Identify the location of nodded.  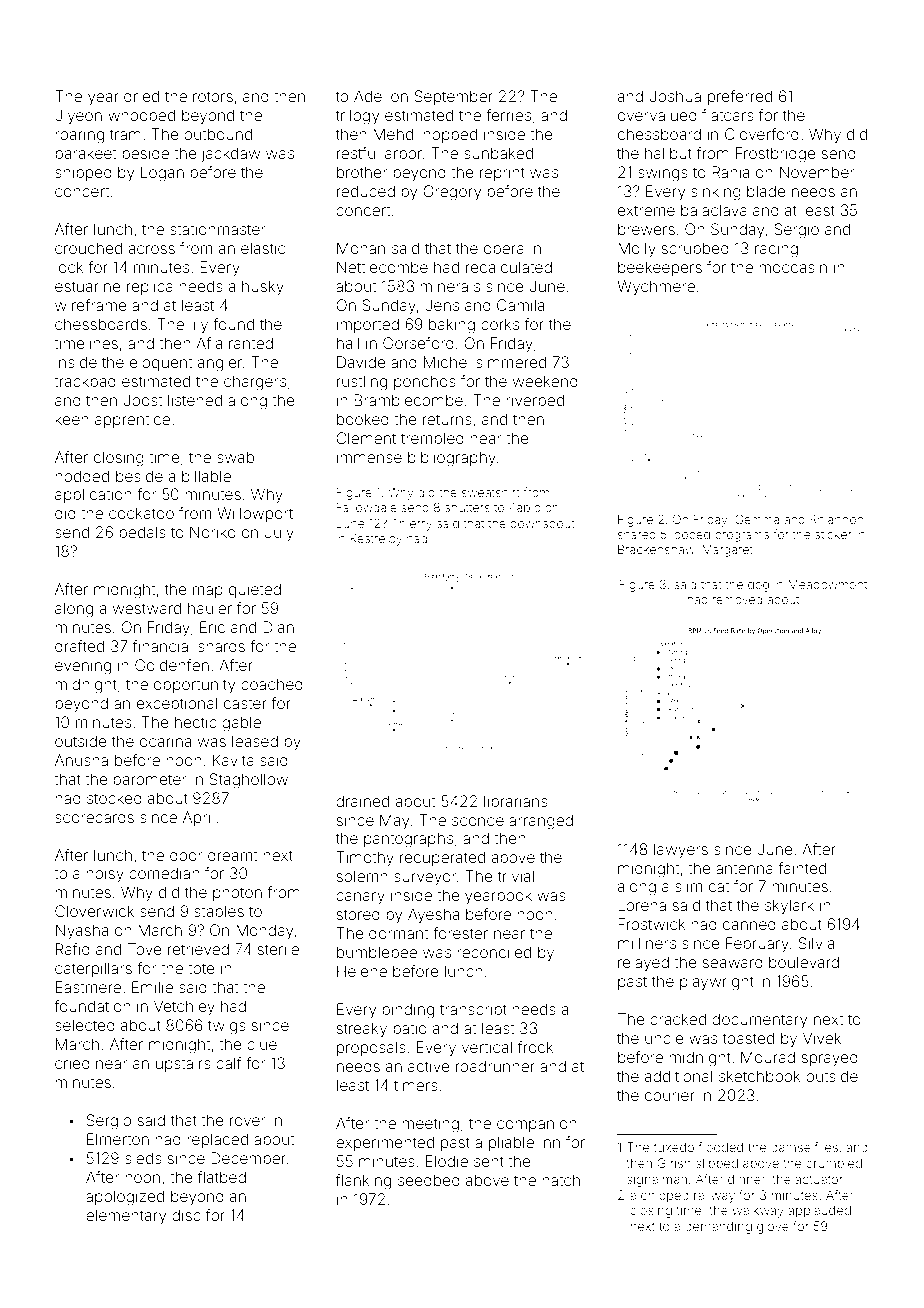
(82, 476).
